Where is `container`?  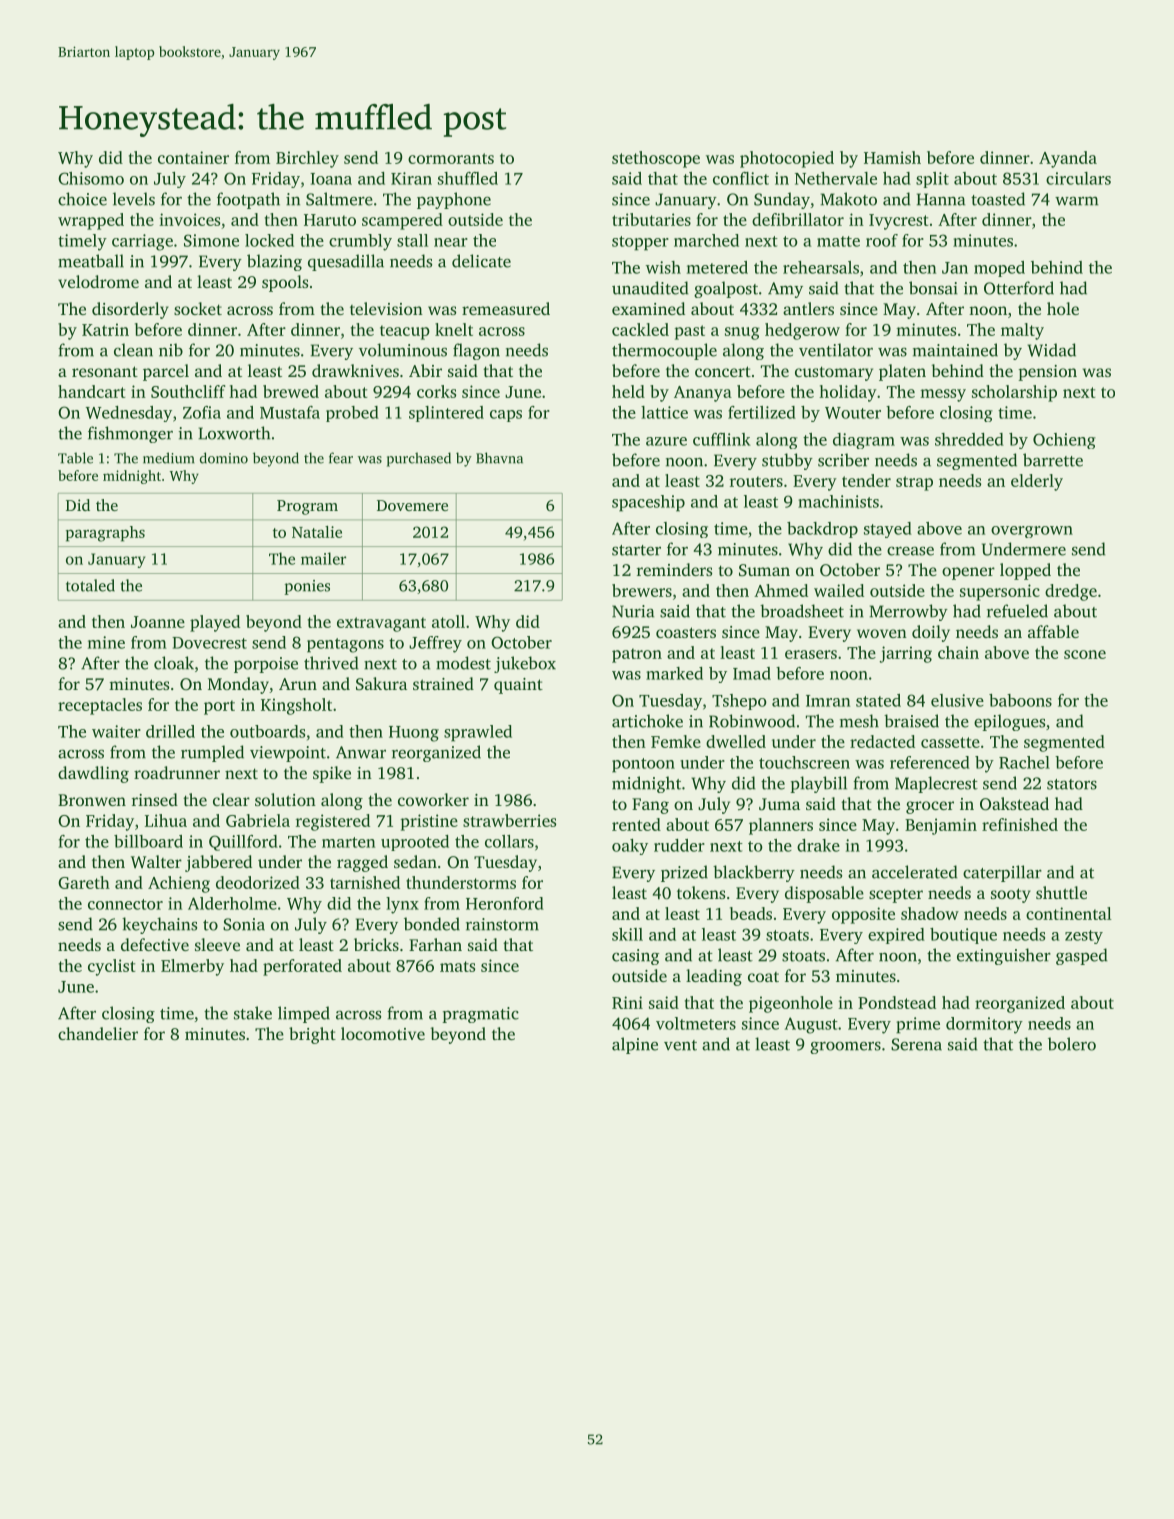
container is located at coordinates (193, 157).
